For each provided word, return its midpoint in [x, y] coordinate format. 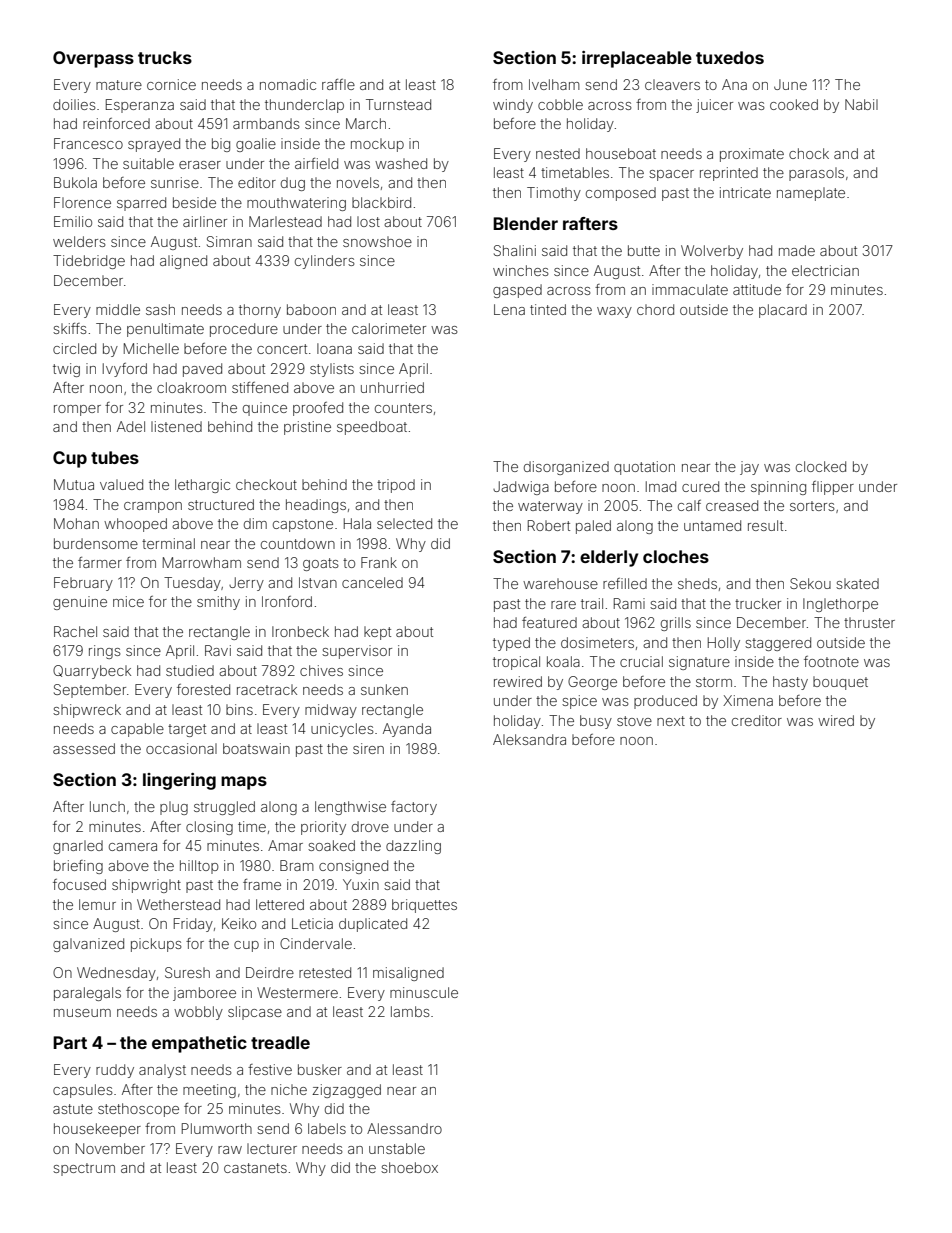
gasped [517, 291]
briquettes [424, 906]
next [671, 721]
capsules [83, 1091]
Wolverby [712, 252]
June [790, 84]
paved [202, 370]
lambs [410, 1011]
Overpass [93, 59]
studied [190, 670]
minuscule [424, 992]
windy [513, 106]
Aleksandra [529, 739]
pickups [156, 945]
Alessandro [404, 1128]
